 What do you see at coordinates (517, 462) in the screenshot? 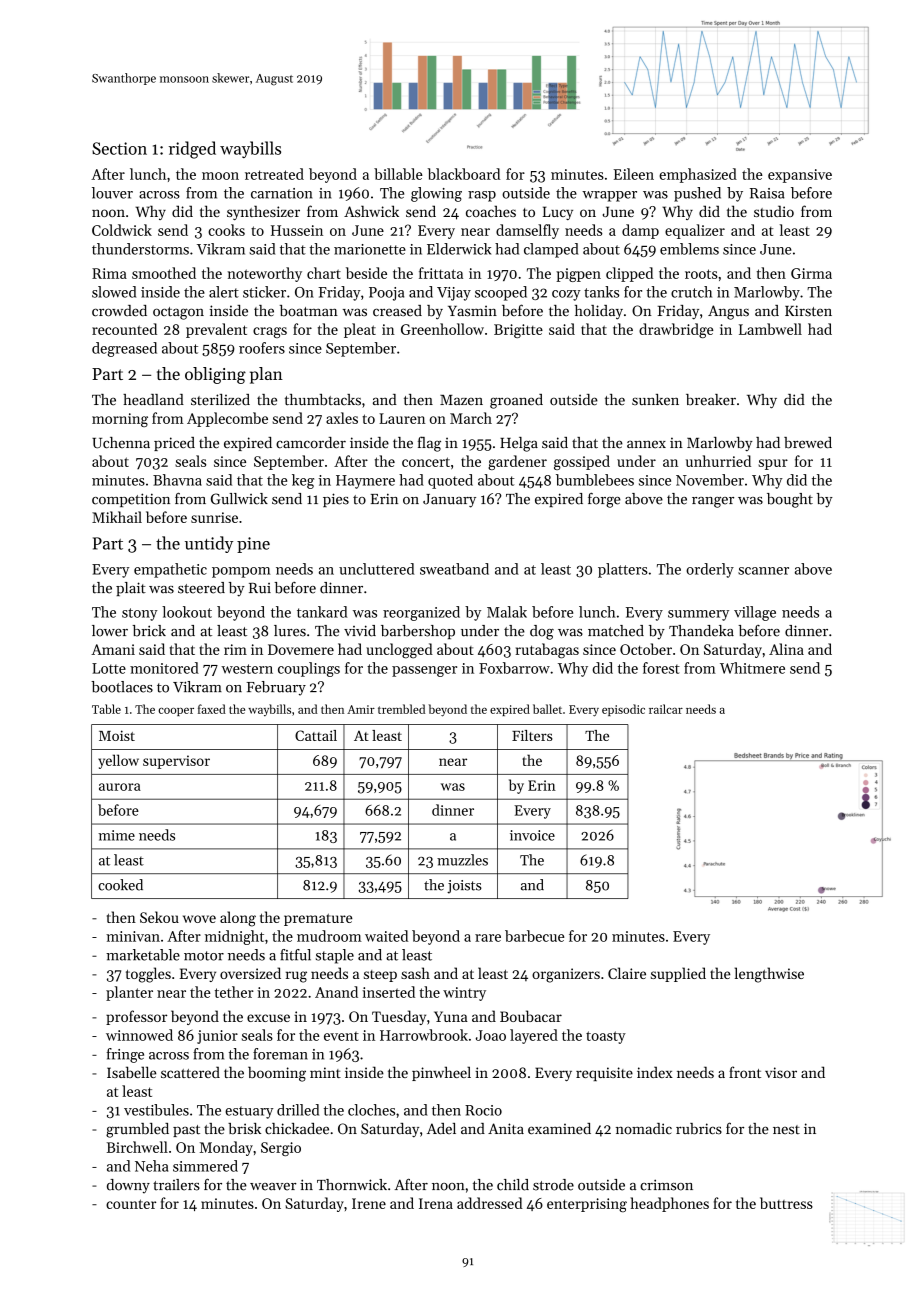
I see `gardener` at bounding box center [517, 462].
